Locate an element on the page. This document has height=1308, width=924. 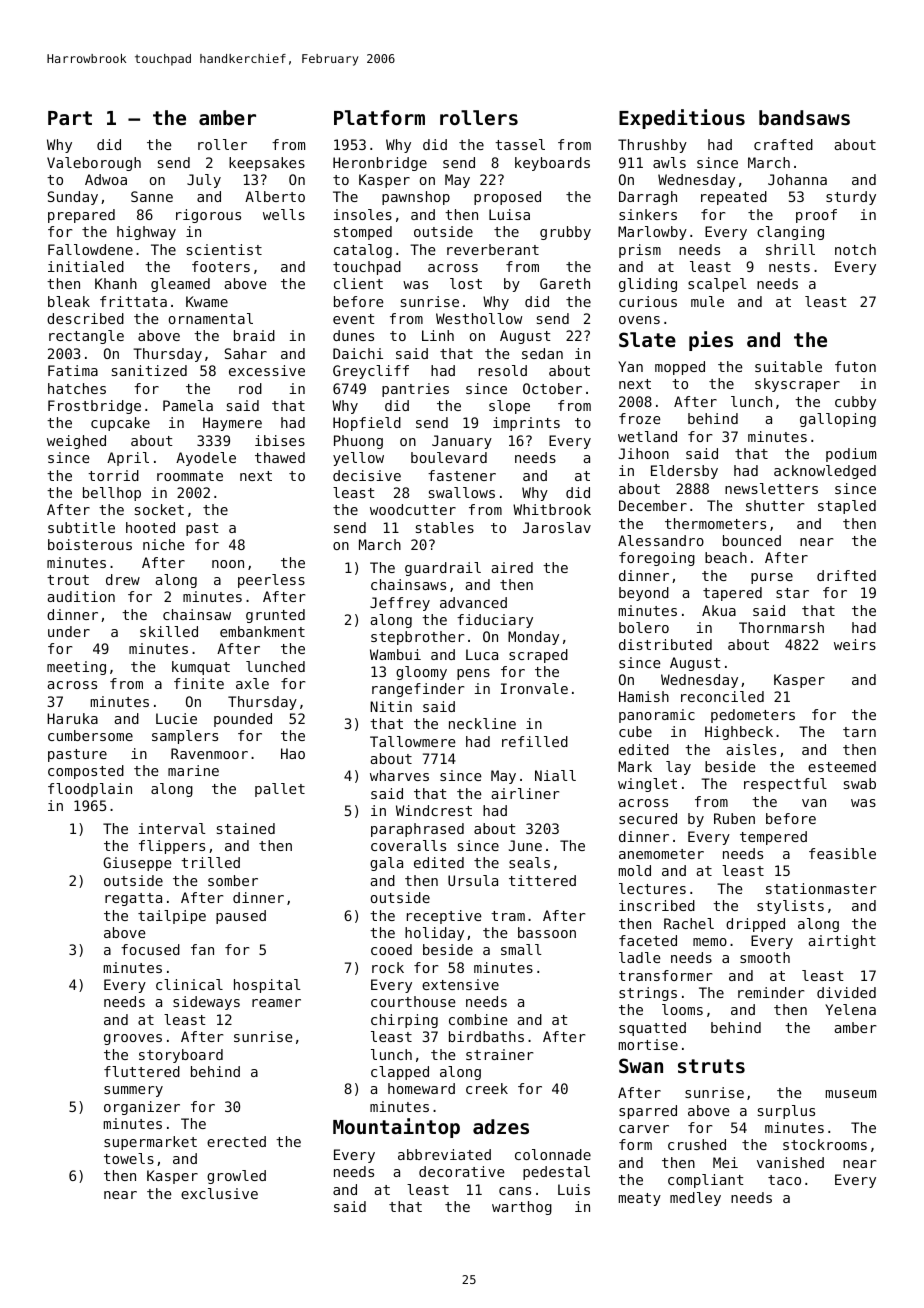
Expeditious is located at coordinates (682, 119).
